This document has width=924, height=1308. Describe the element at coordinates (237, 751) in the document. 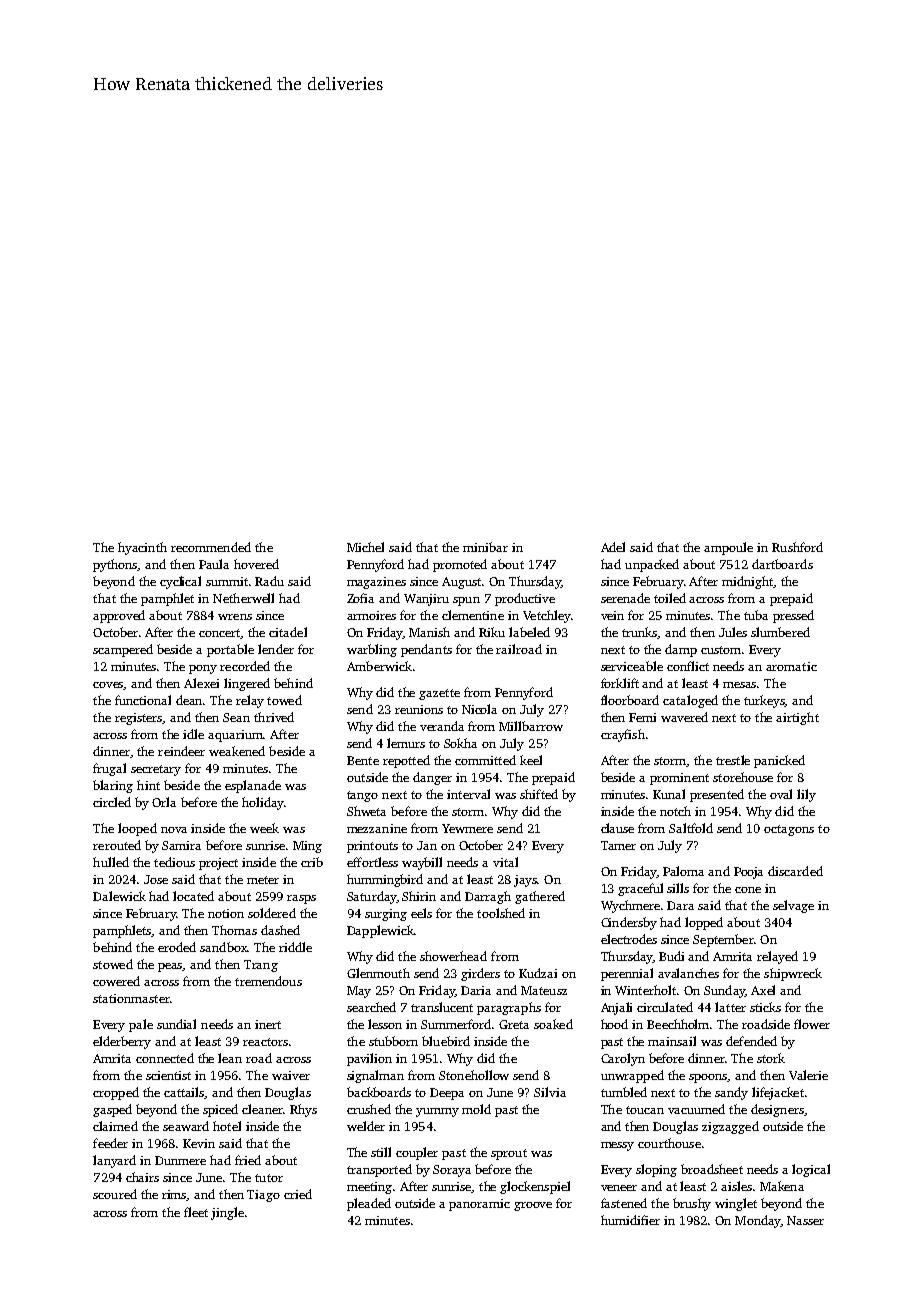

I see `weakened` at that location.
